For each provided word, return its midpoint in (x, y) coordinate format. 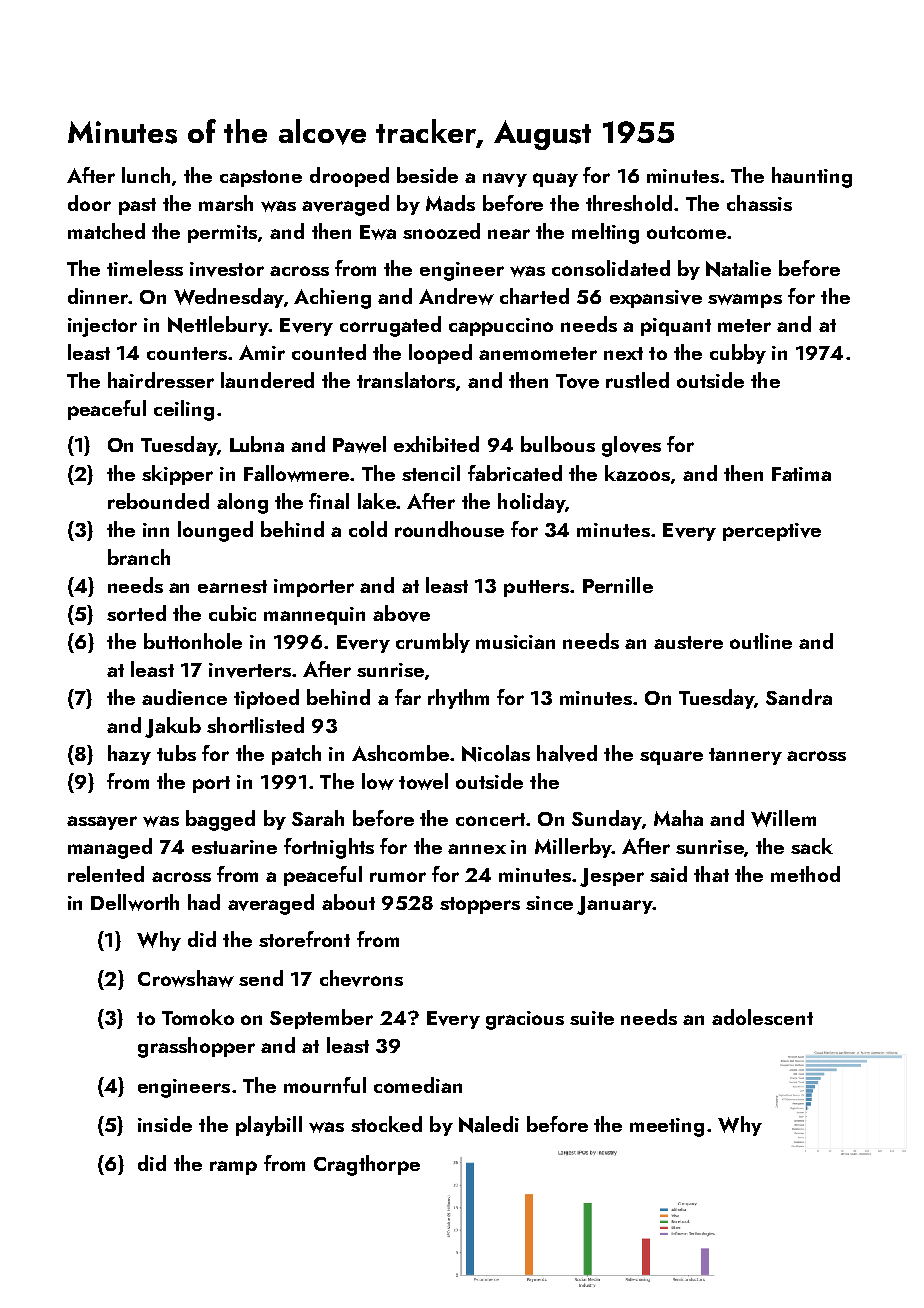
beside (427, 175)
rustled (637, 380)
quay (555, 180)
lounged (215, 531)
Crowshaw (186, 978)
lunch (146, 175)
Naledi (489, 1124)
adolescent (762, 1017)
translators (406, 380)
